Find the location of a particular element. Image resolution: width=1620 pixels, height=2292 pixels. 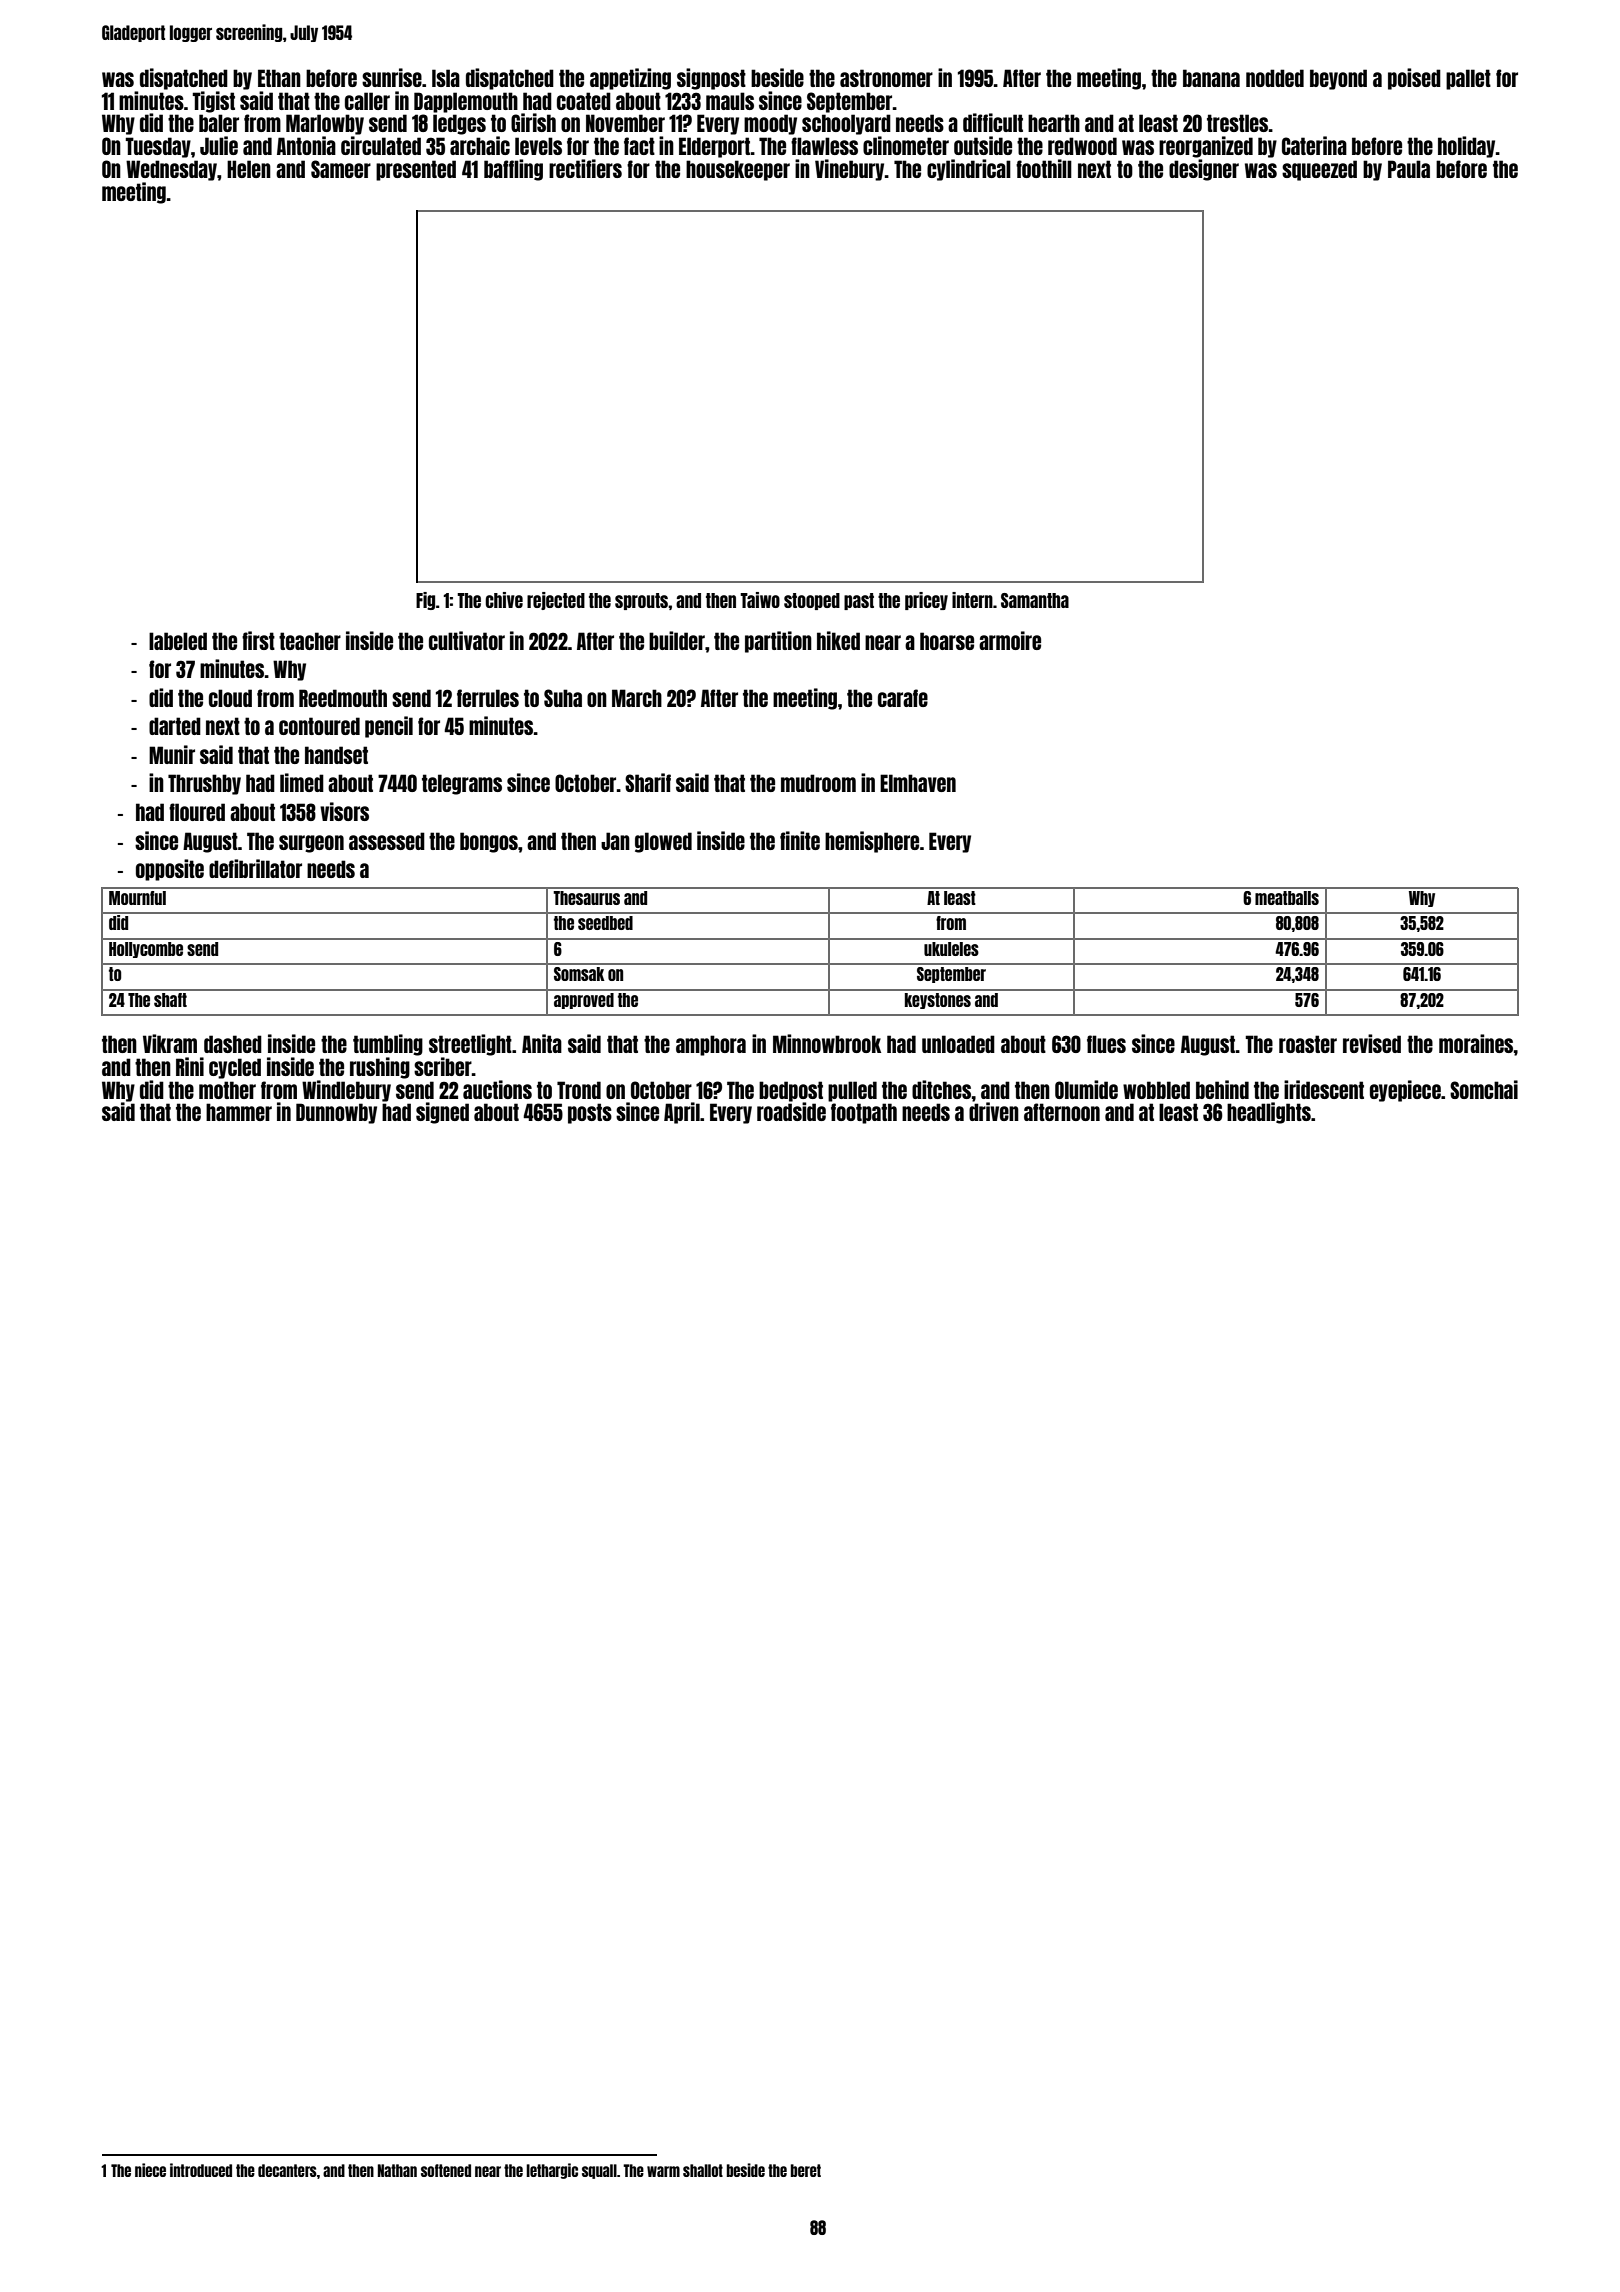

beret is located at coordinates (806, 2170).
